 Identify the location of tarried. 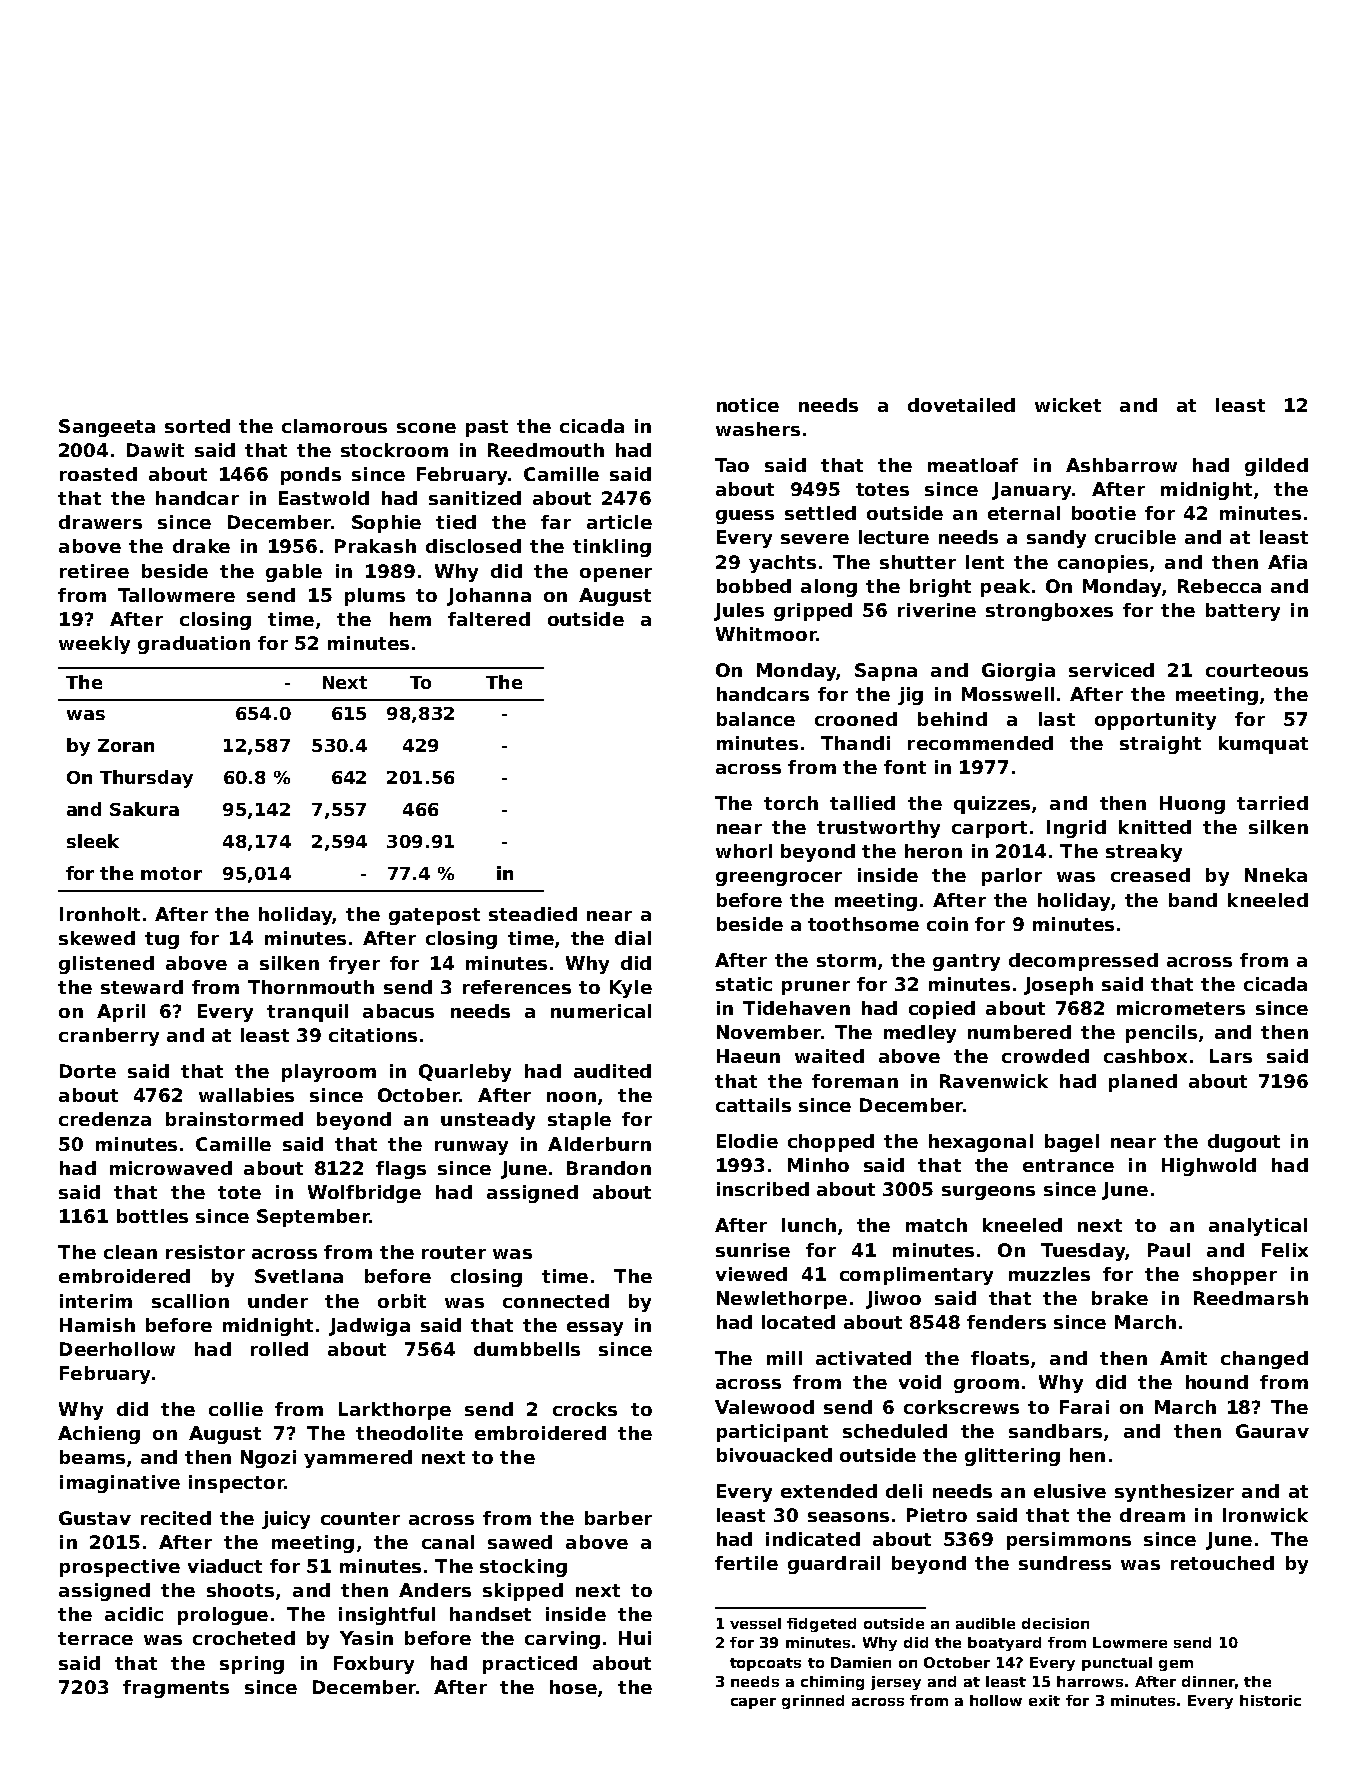
(1272, 803).
